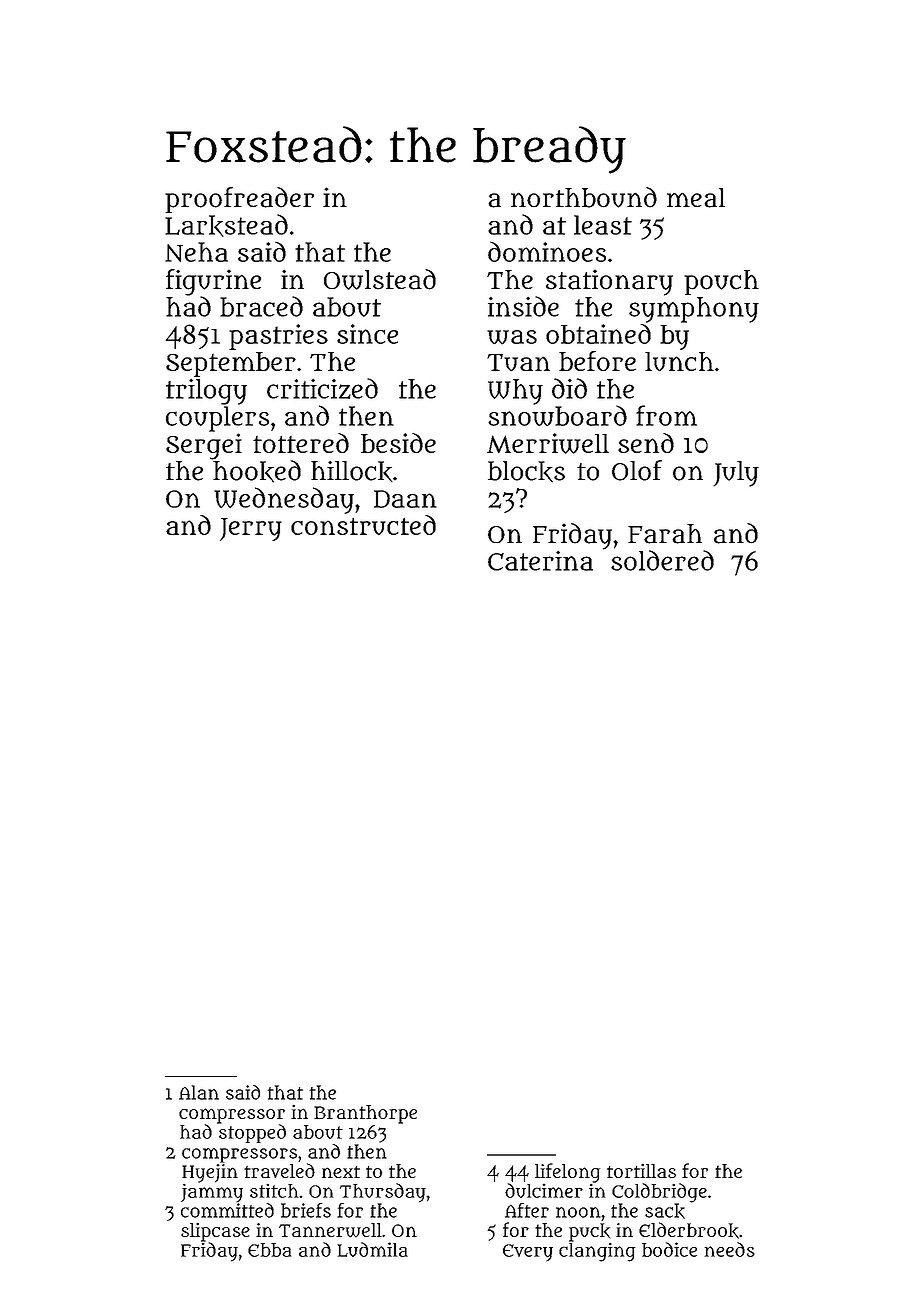 The height and width of the screenshot is (1311, 924). I want to click on Ebba, so click(269, 1250).
